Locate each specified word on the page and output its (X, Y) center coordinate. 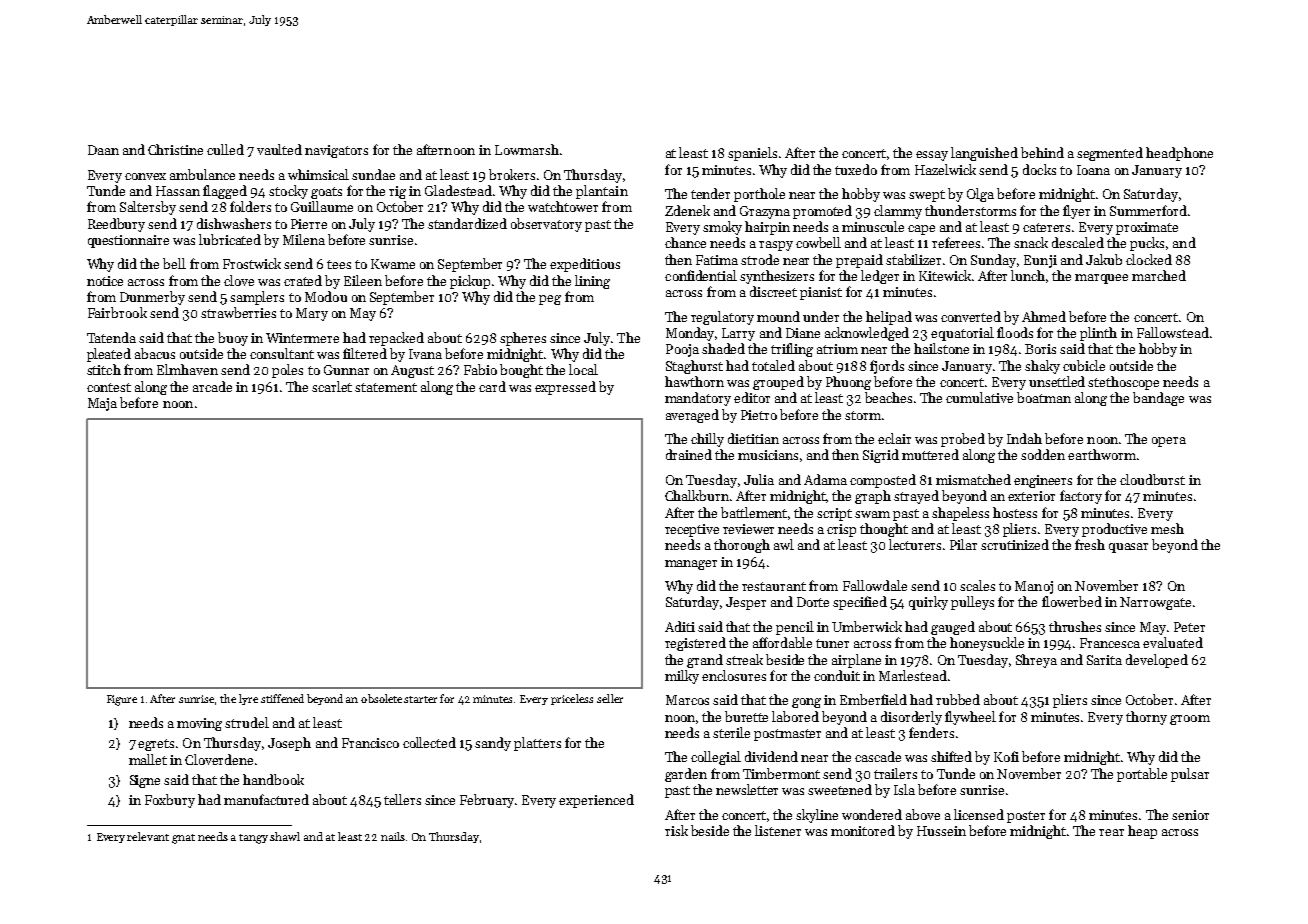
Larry (738, 334)
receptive (692, 530)
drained (689, 454)
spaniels (752, 154)
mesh (1167, 528)
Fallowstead (1173, 332)
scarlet (332, 386)
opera (1169, 442)
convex (145, 176)
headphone (1179, 154)
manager (691, 565)
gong (806, 703)
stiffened (282, 698)
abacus (155, 353)
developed (1157, 661)
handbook (273, 779)
